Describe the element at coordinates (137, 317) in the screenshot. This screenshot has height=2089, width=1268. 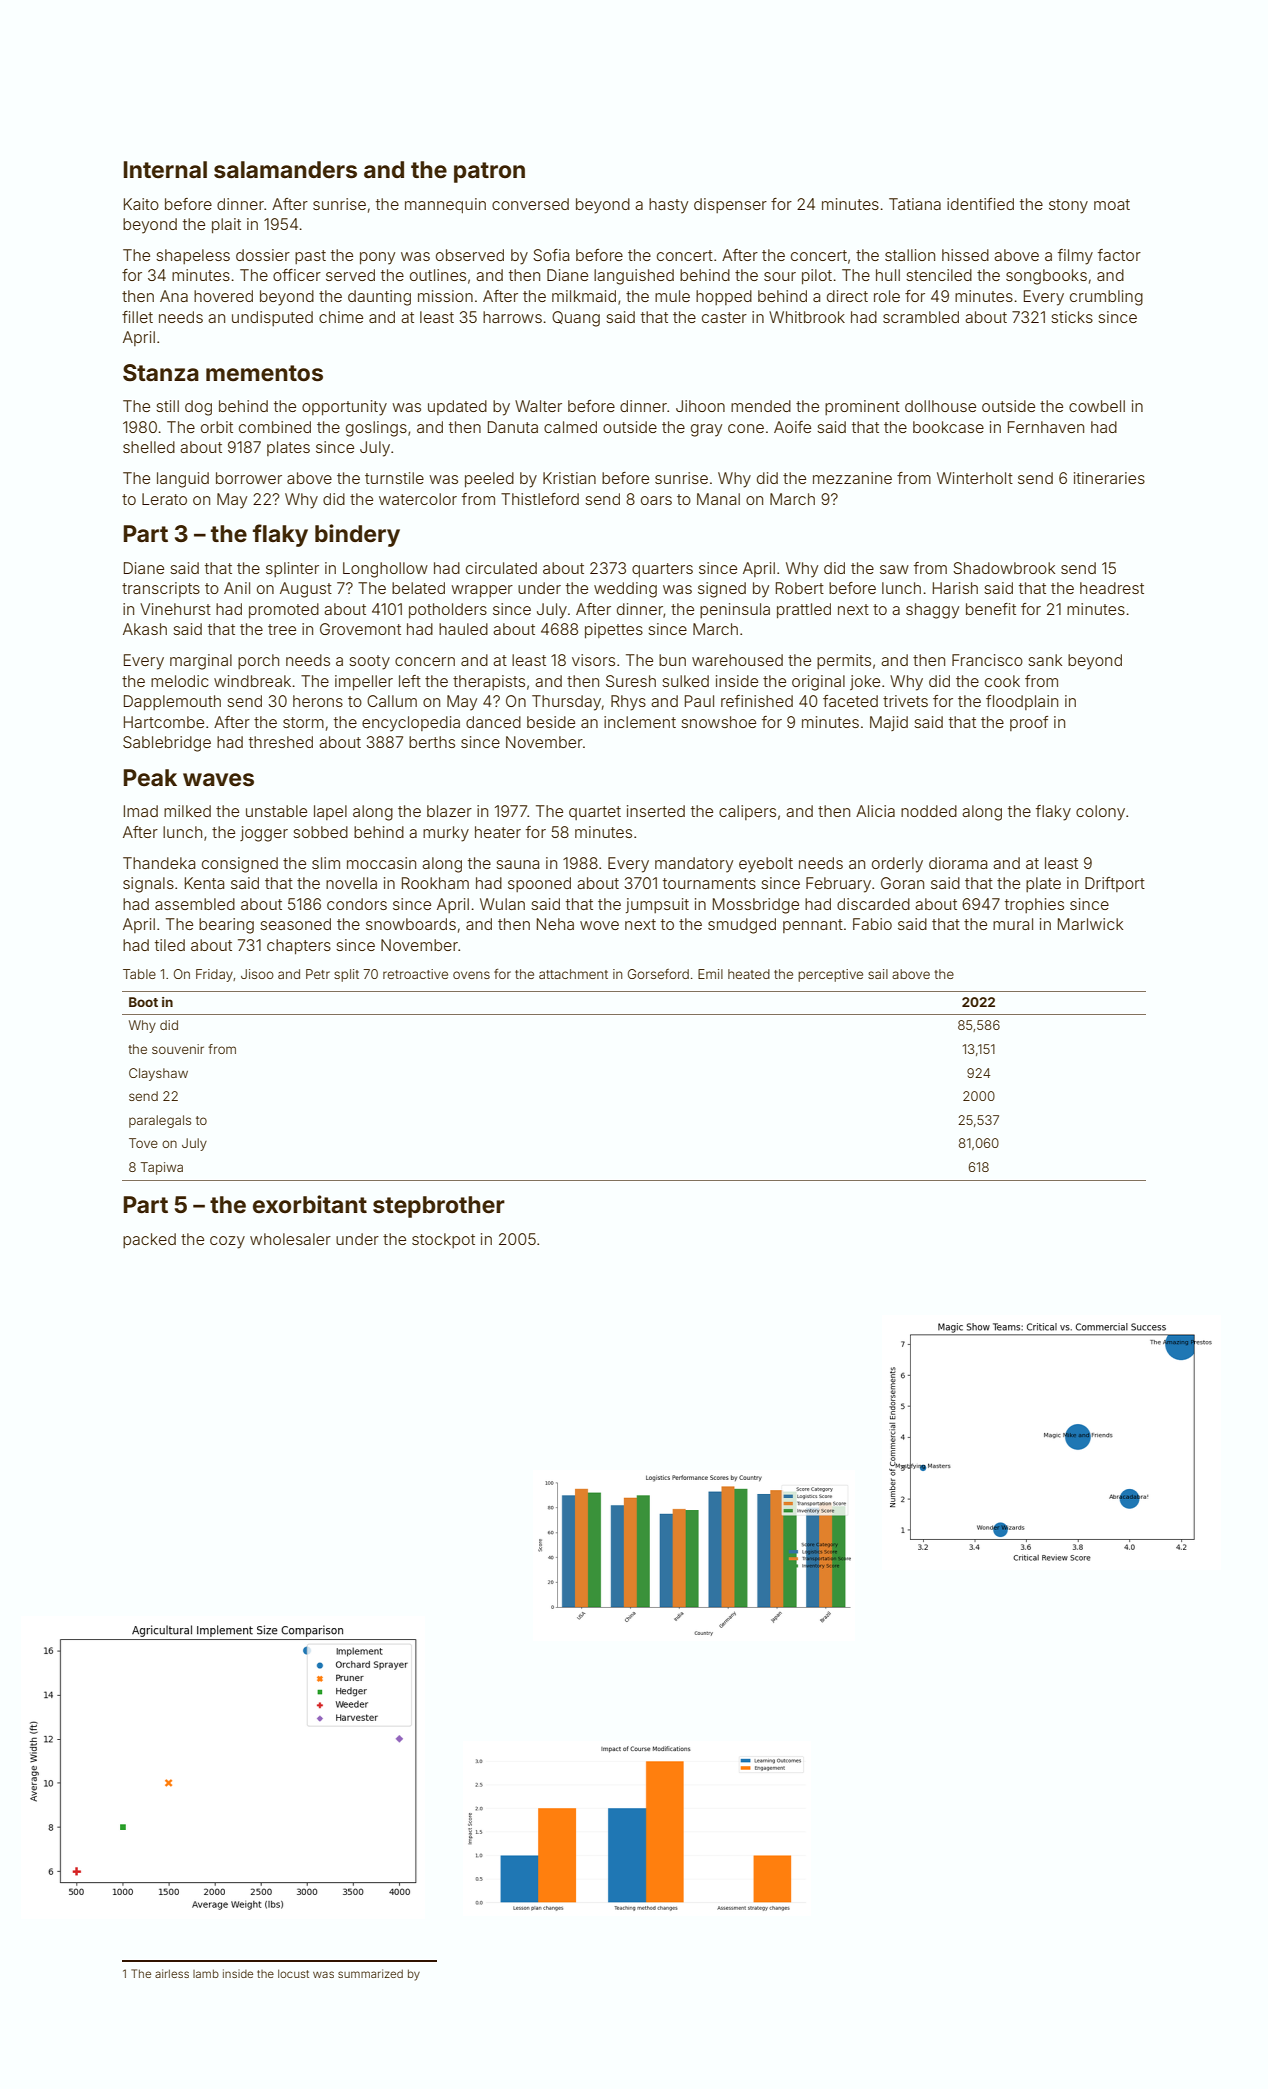
I see `fillet` at that location.
